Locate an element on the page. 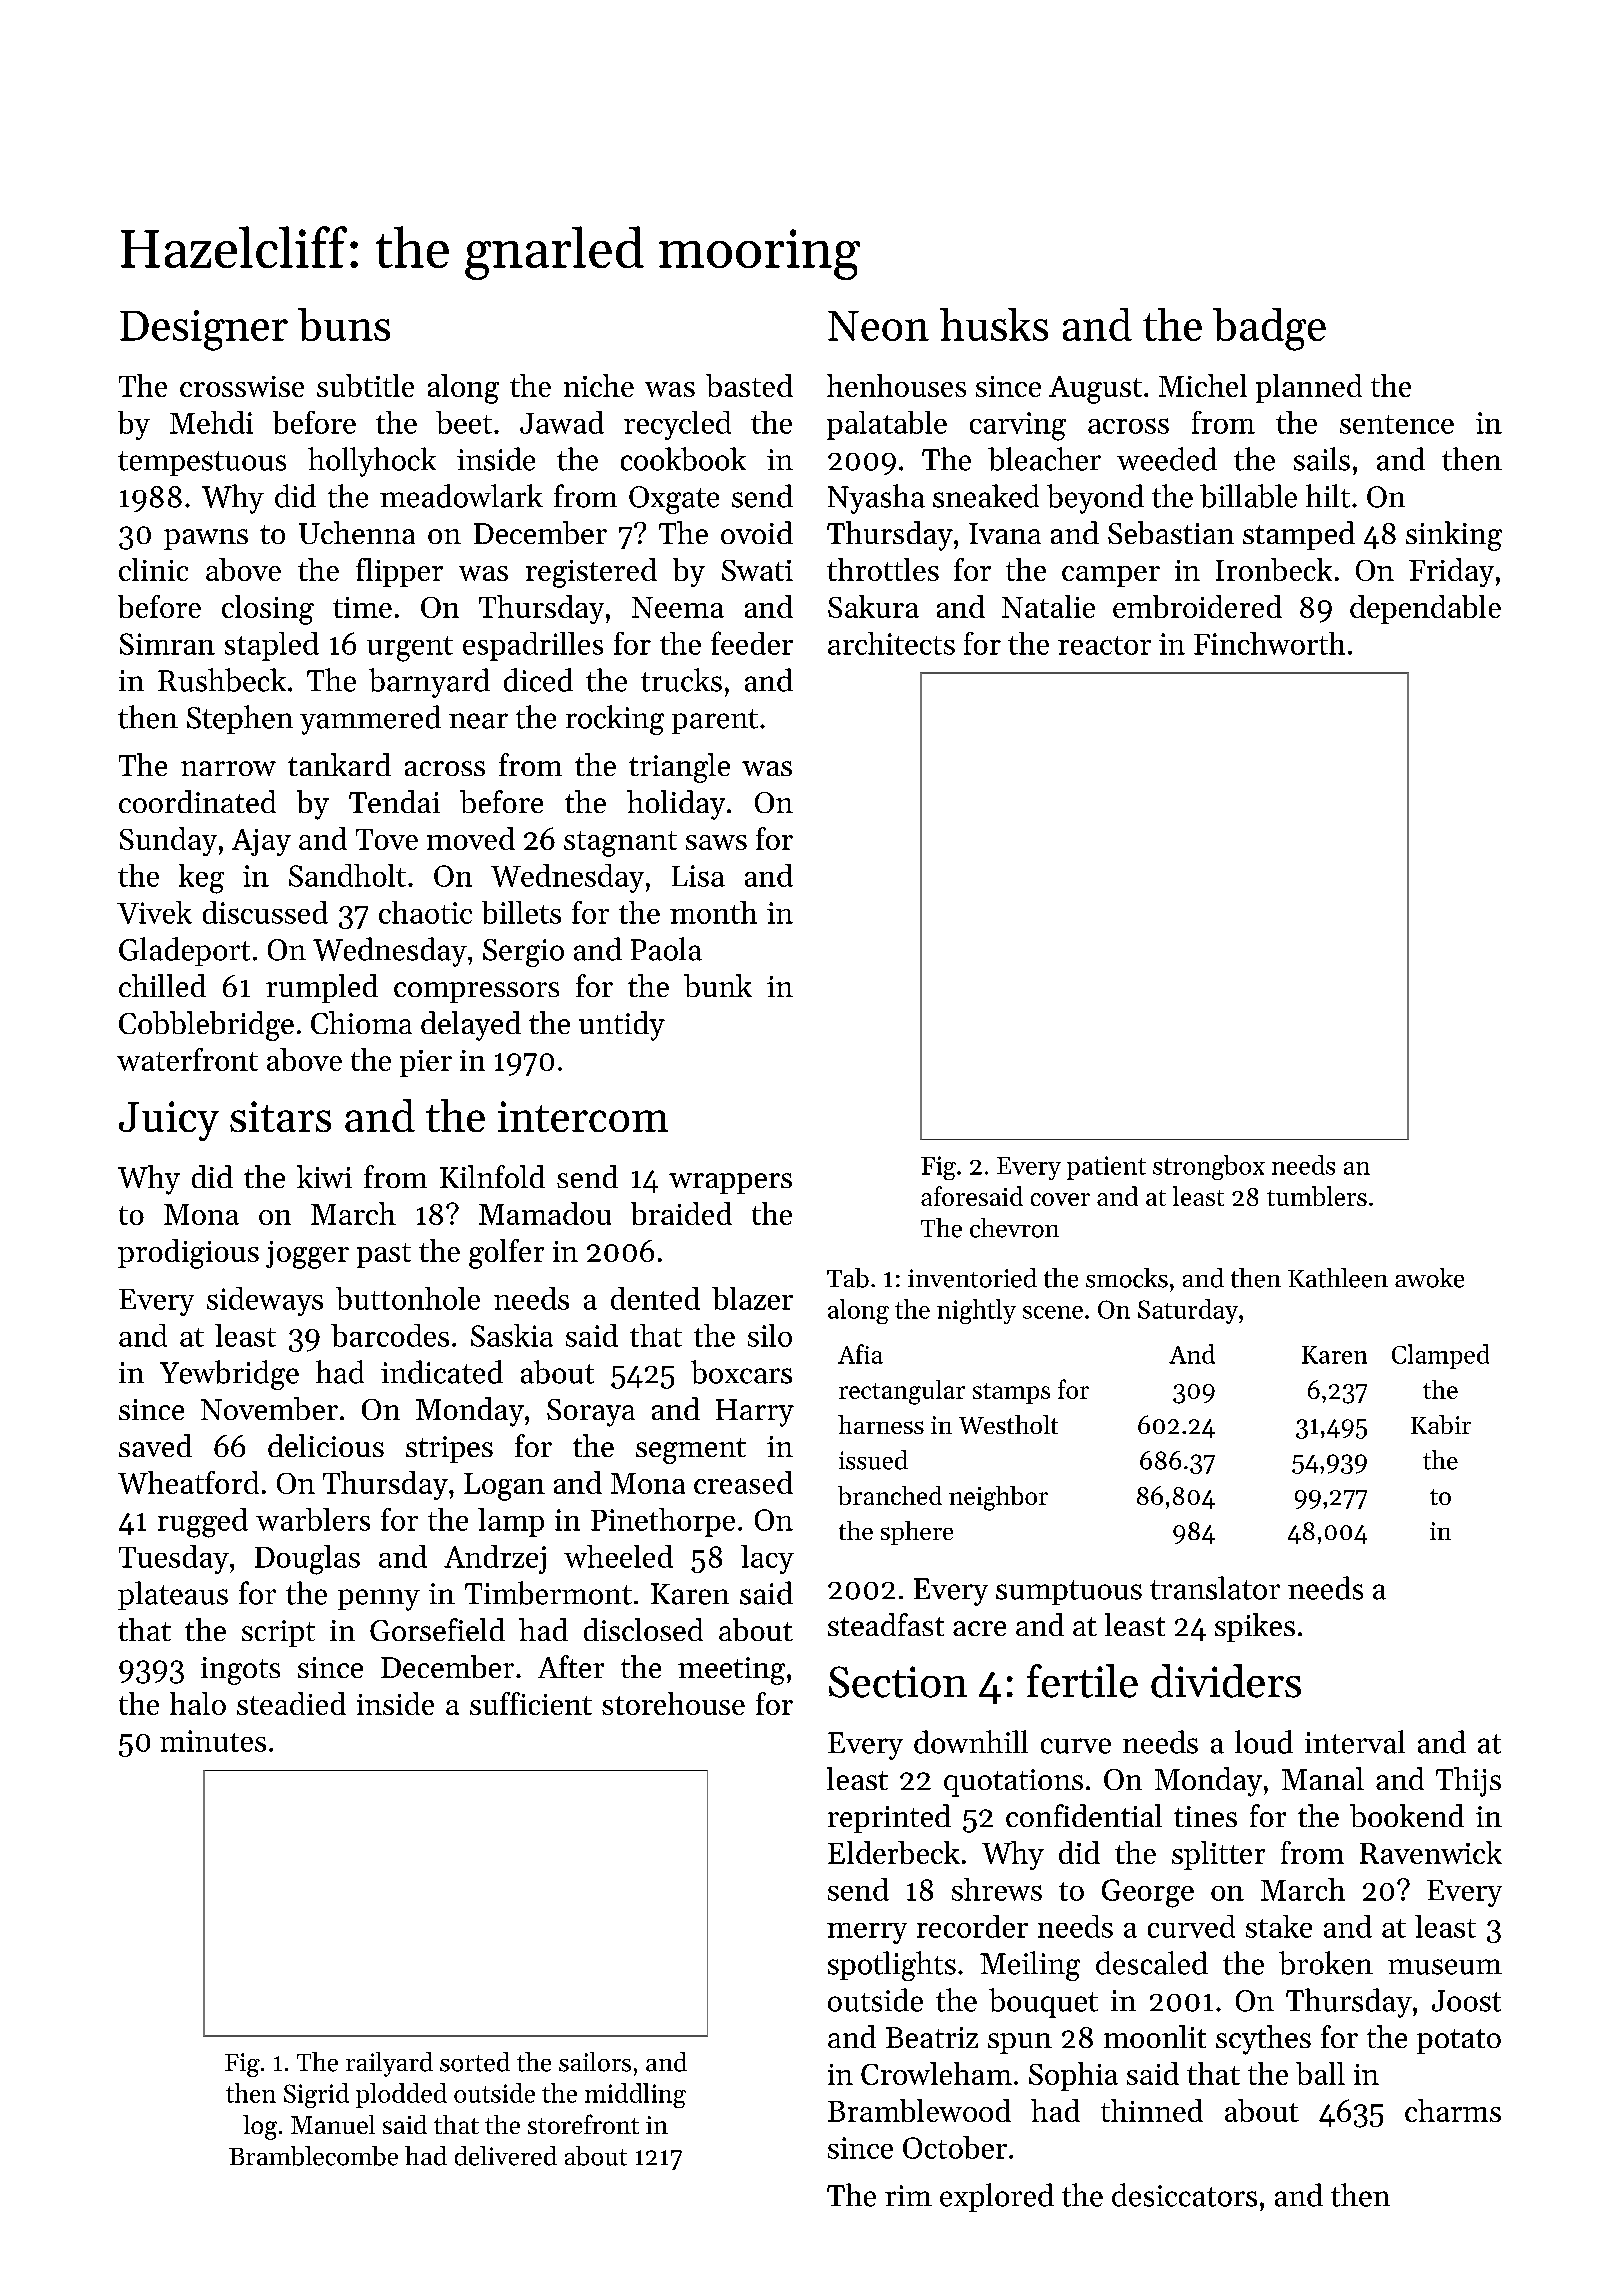  Soraya is located at coordinates (591, 1413).
